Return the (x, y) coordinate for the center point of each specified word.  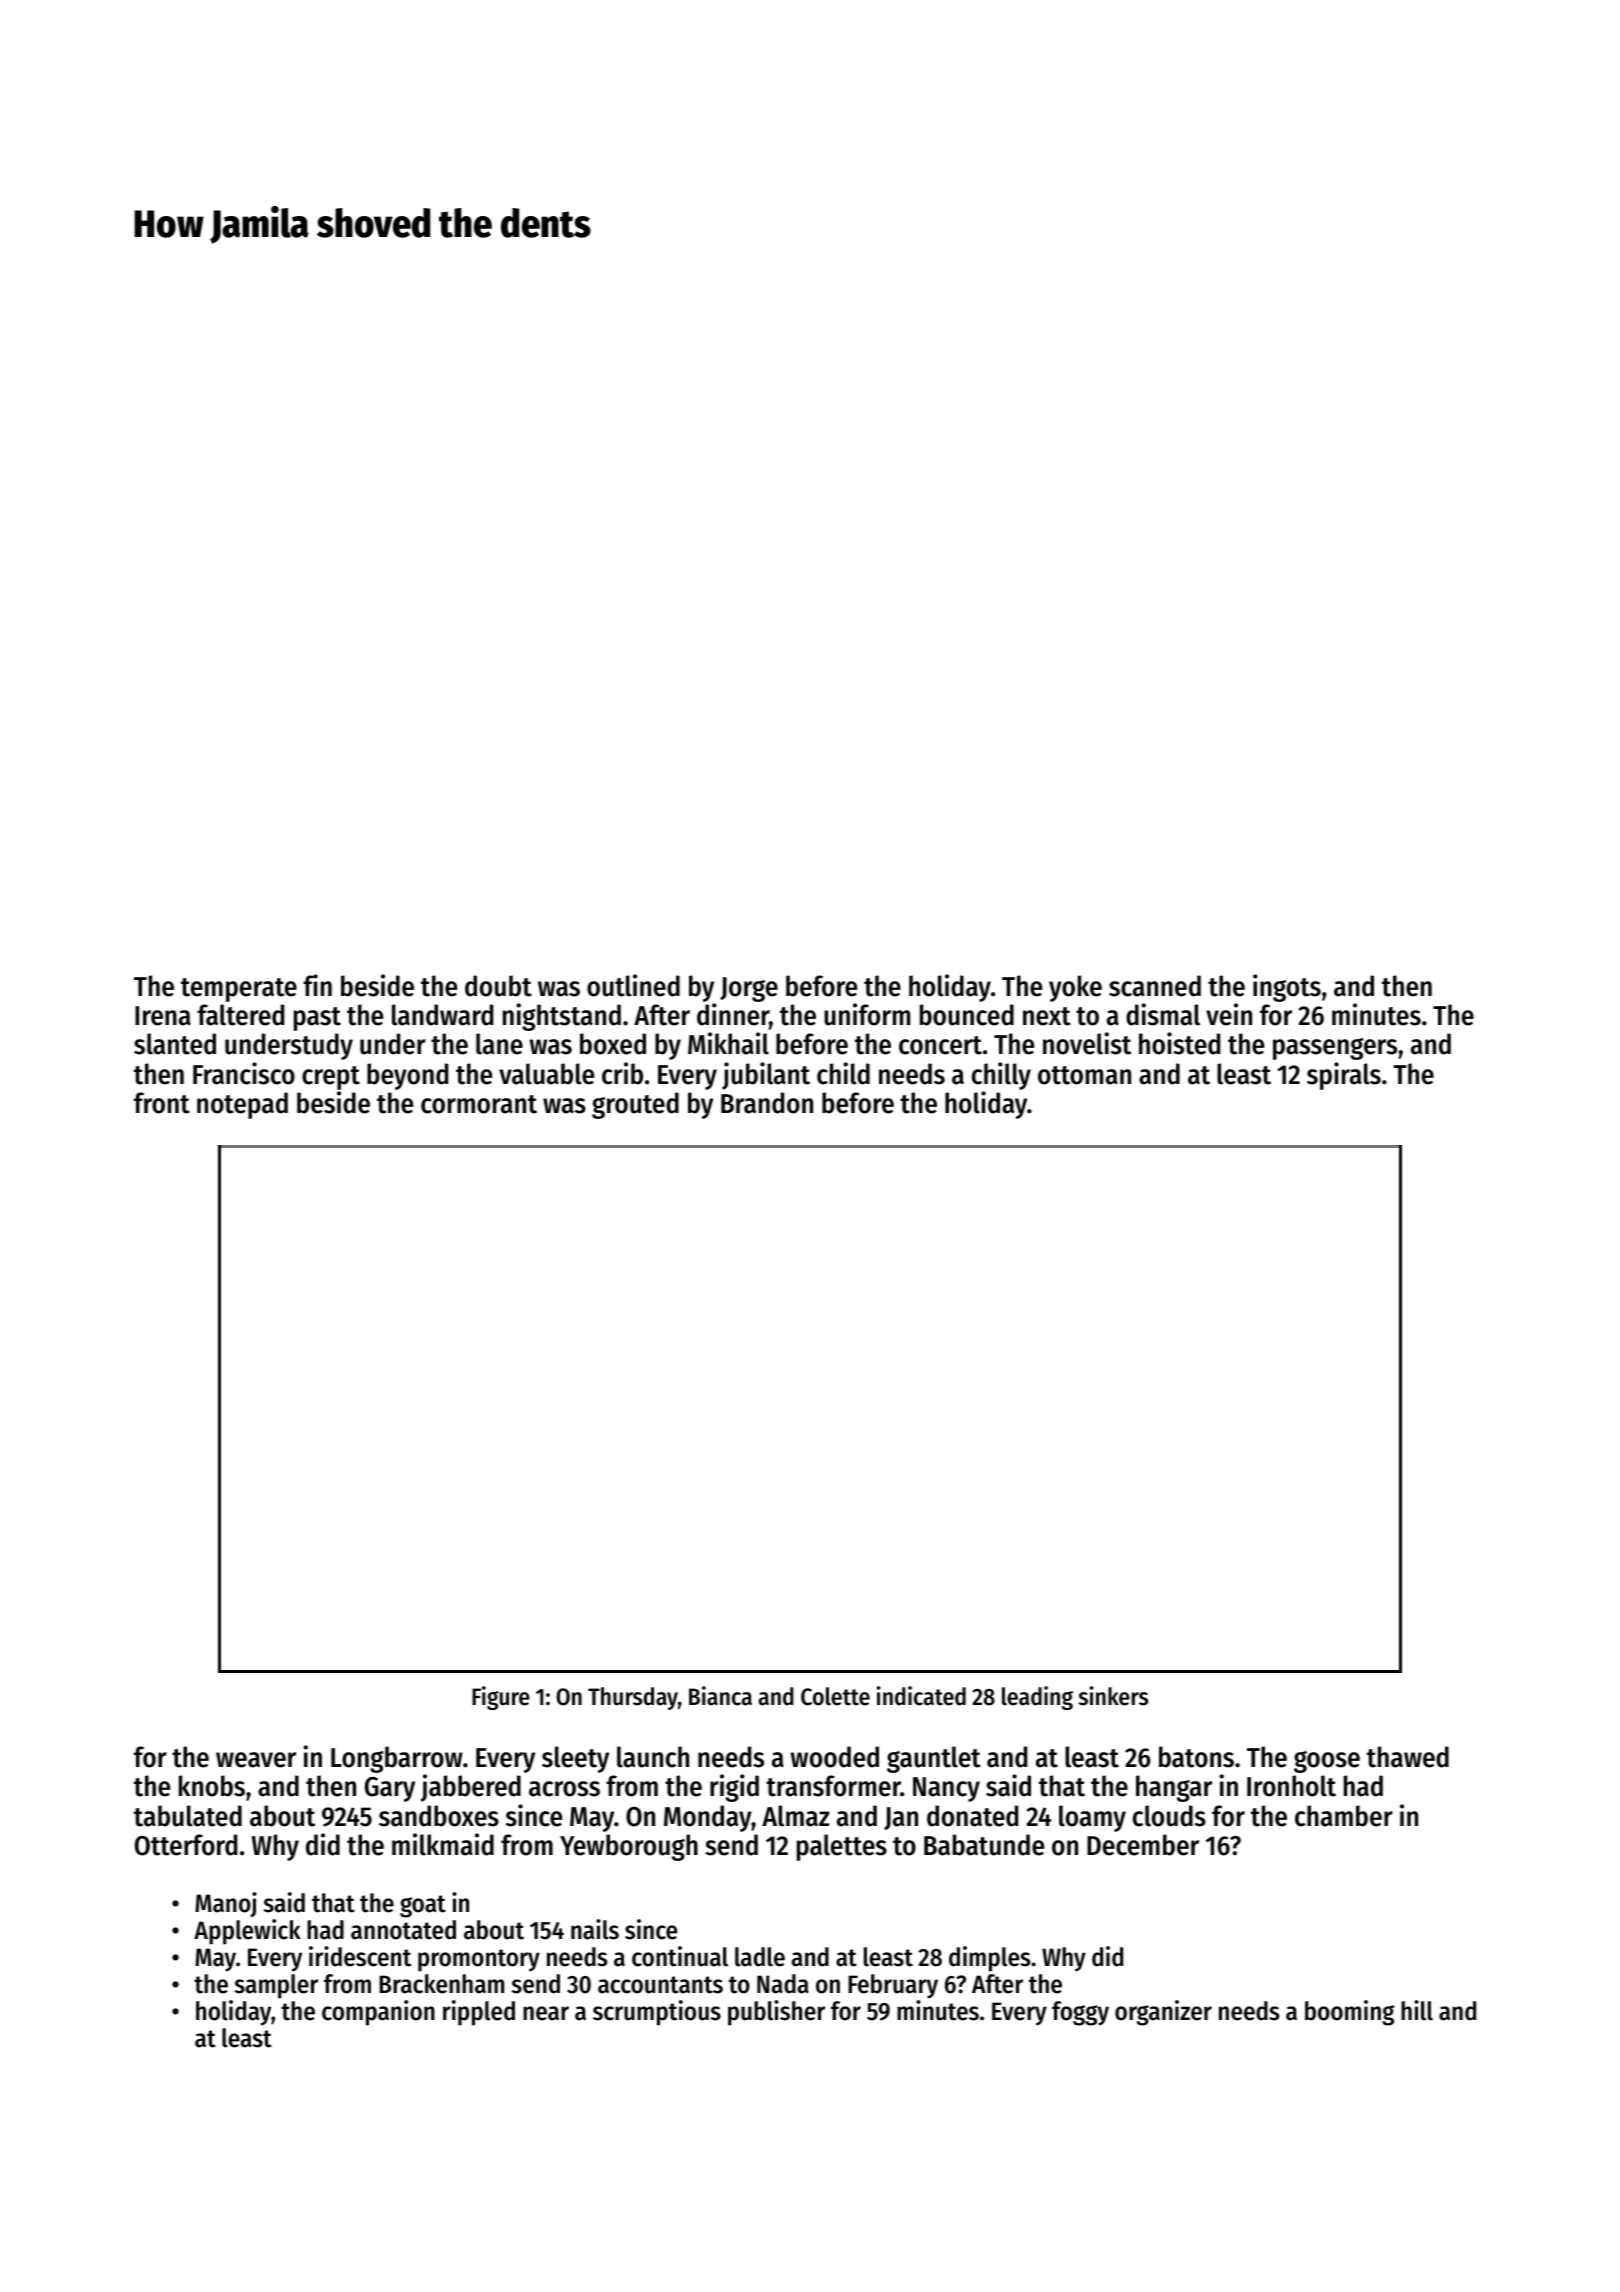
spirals (1344, 1076)
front (162, 1103)
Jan (901, 1818)
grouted (635, 1105)
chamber (1344, 1816)
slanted (175, 1044)
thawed (1408, 1757)
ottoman (1084, 1075)
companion (378, 2013)
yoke (1075, 988)
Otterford (186, 1845)
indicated (921, 1696)
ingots (1287, 988)
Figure (501, 1698)
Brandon (767, 1103)
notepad (242, 1105)
